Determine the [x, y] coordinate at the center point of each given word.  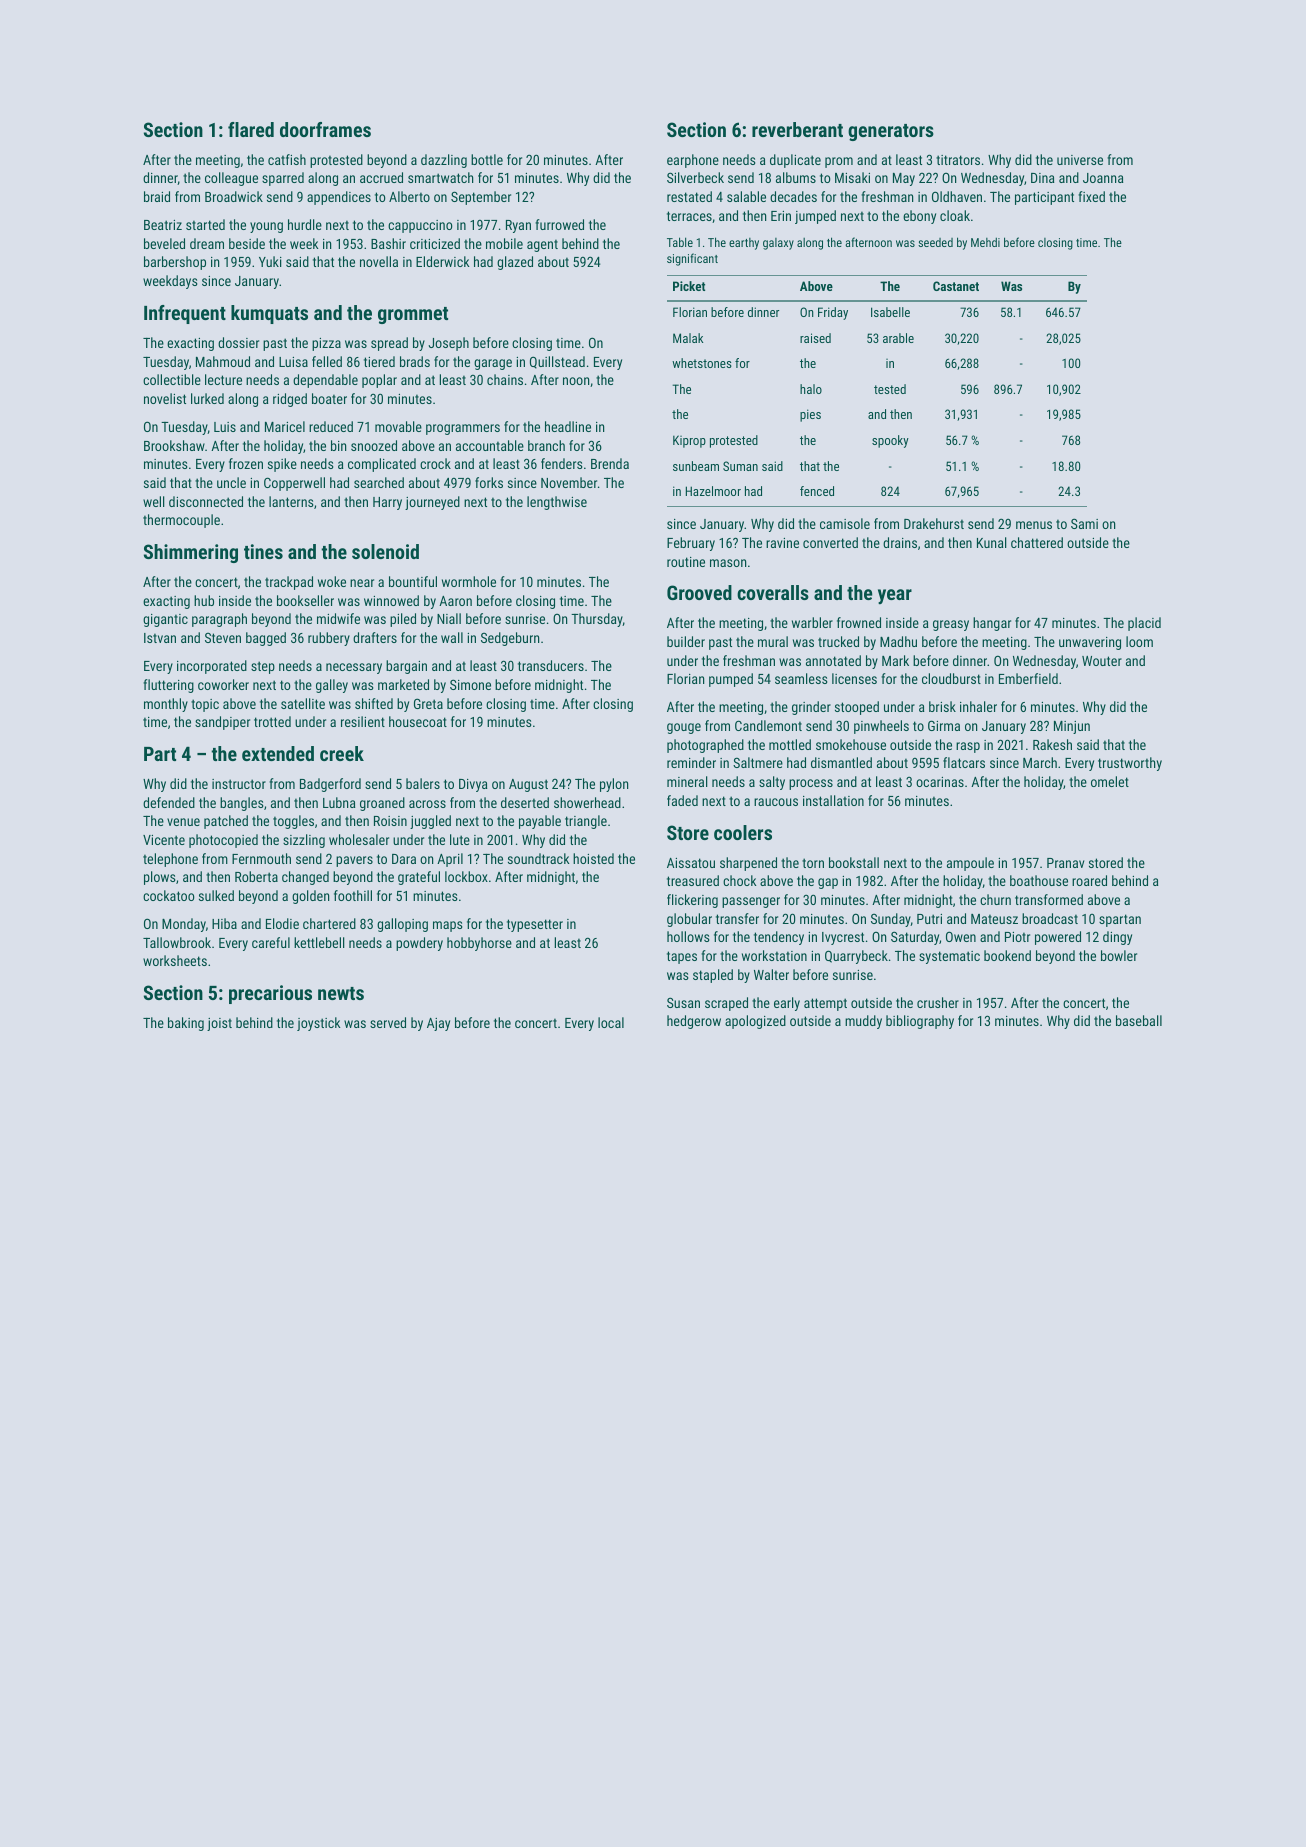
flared [251, 129]
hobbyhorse [479, 944]
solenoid [385, 551]
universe [1080, 160]
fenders [561, 463]
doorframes [325, 129]
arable [898, 338]
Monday [184, 925]
